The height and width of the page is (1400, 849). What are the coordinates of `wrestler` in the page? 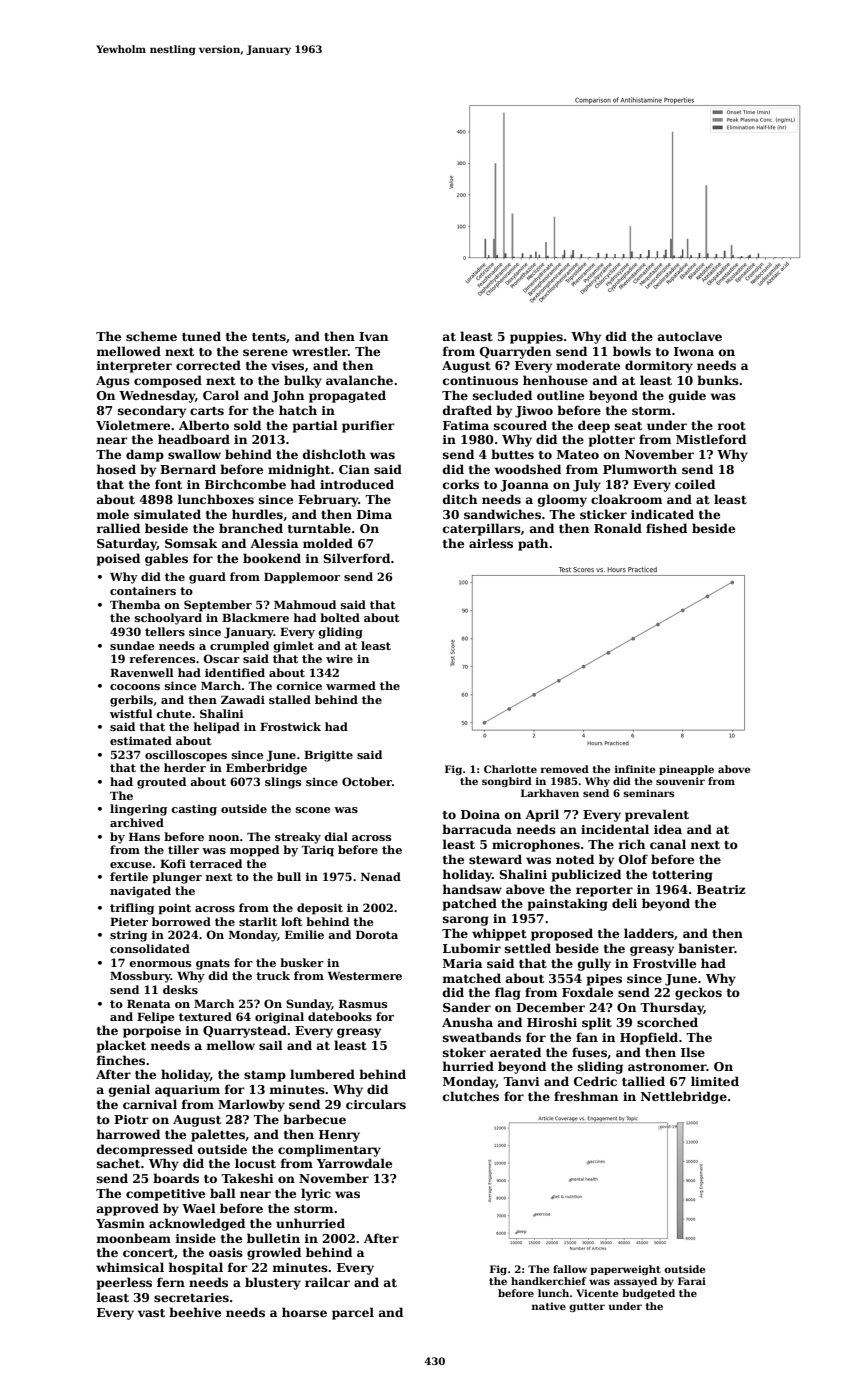 It's located at (320, 351).
